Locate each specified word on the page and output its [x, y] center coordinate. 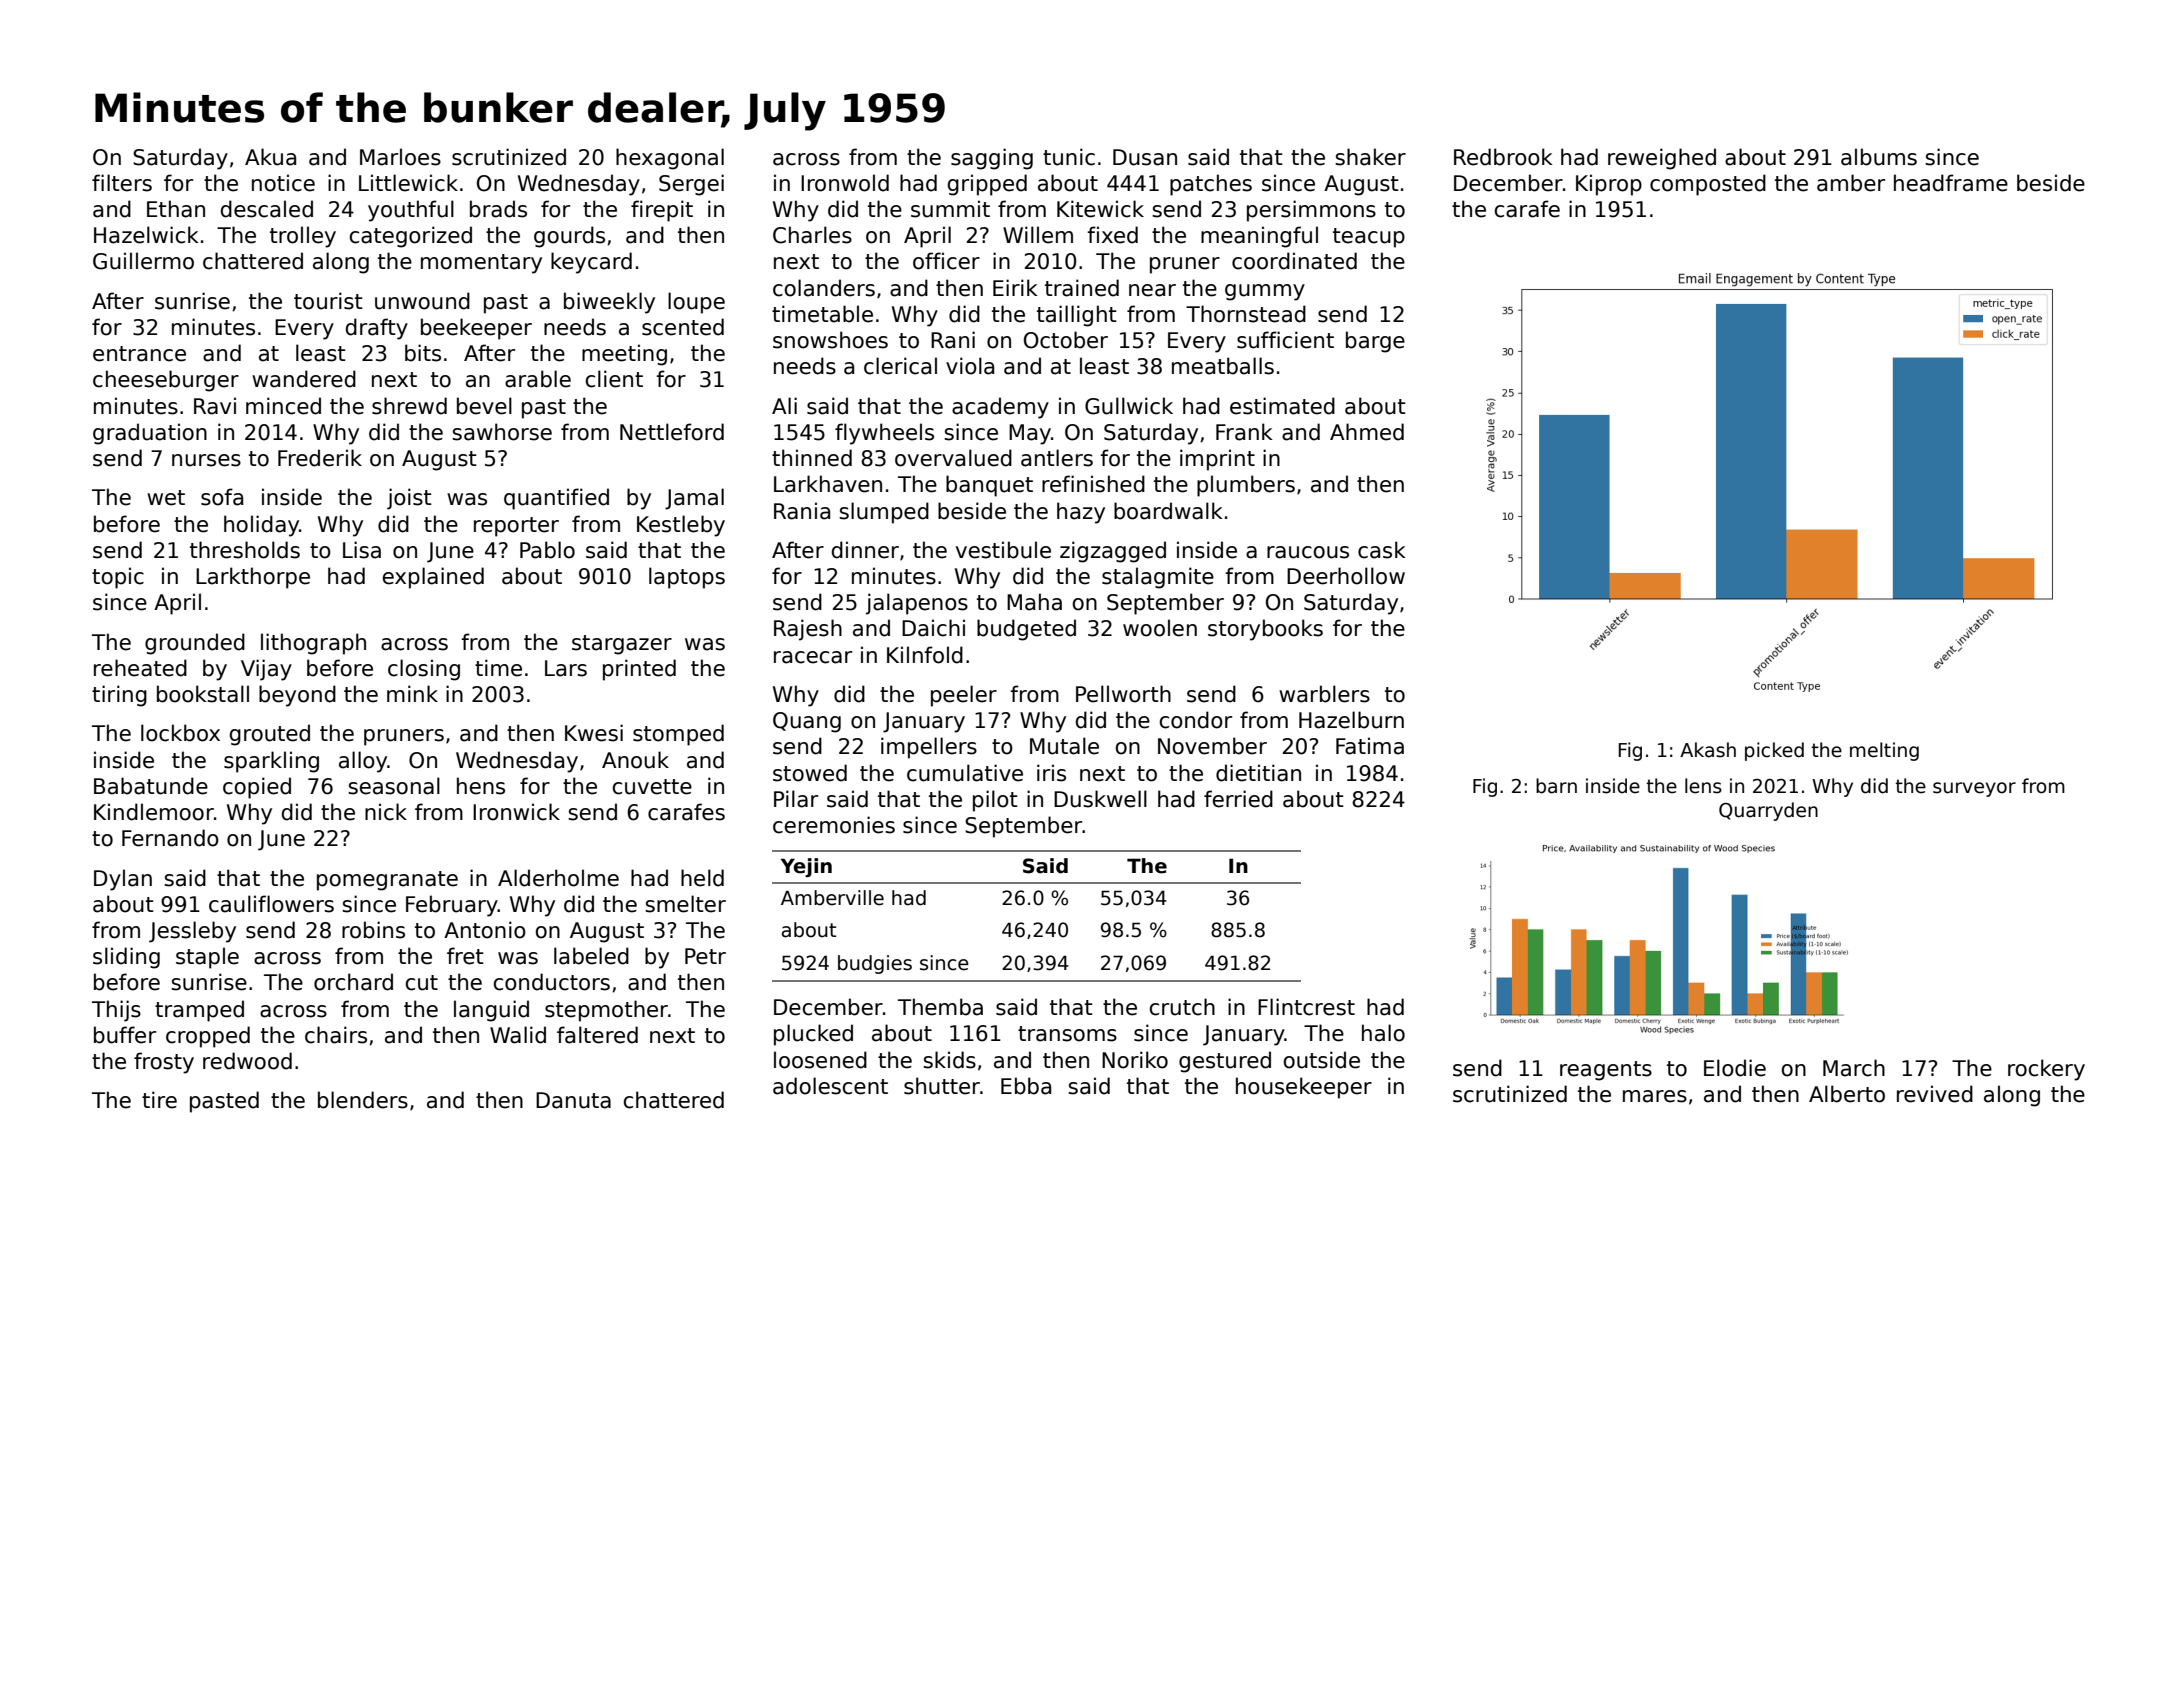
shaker [1370, 157]
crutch [1182, 1007]
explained [433, 578]
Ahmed [1367, 432]
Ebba [1026, 1086]
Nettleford [672, 432]
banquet [989, 486]
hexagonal [670, 159]
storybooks [1265, 630]
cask [1382, 550]
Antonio [485, 930]
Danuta [573, 1100]
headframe [1951, 183]
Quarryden [1768, 811]
